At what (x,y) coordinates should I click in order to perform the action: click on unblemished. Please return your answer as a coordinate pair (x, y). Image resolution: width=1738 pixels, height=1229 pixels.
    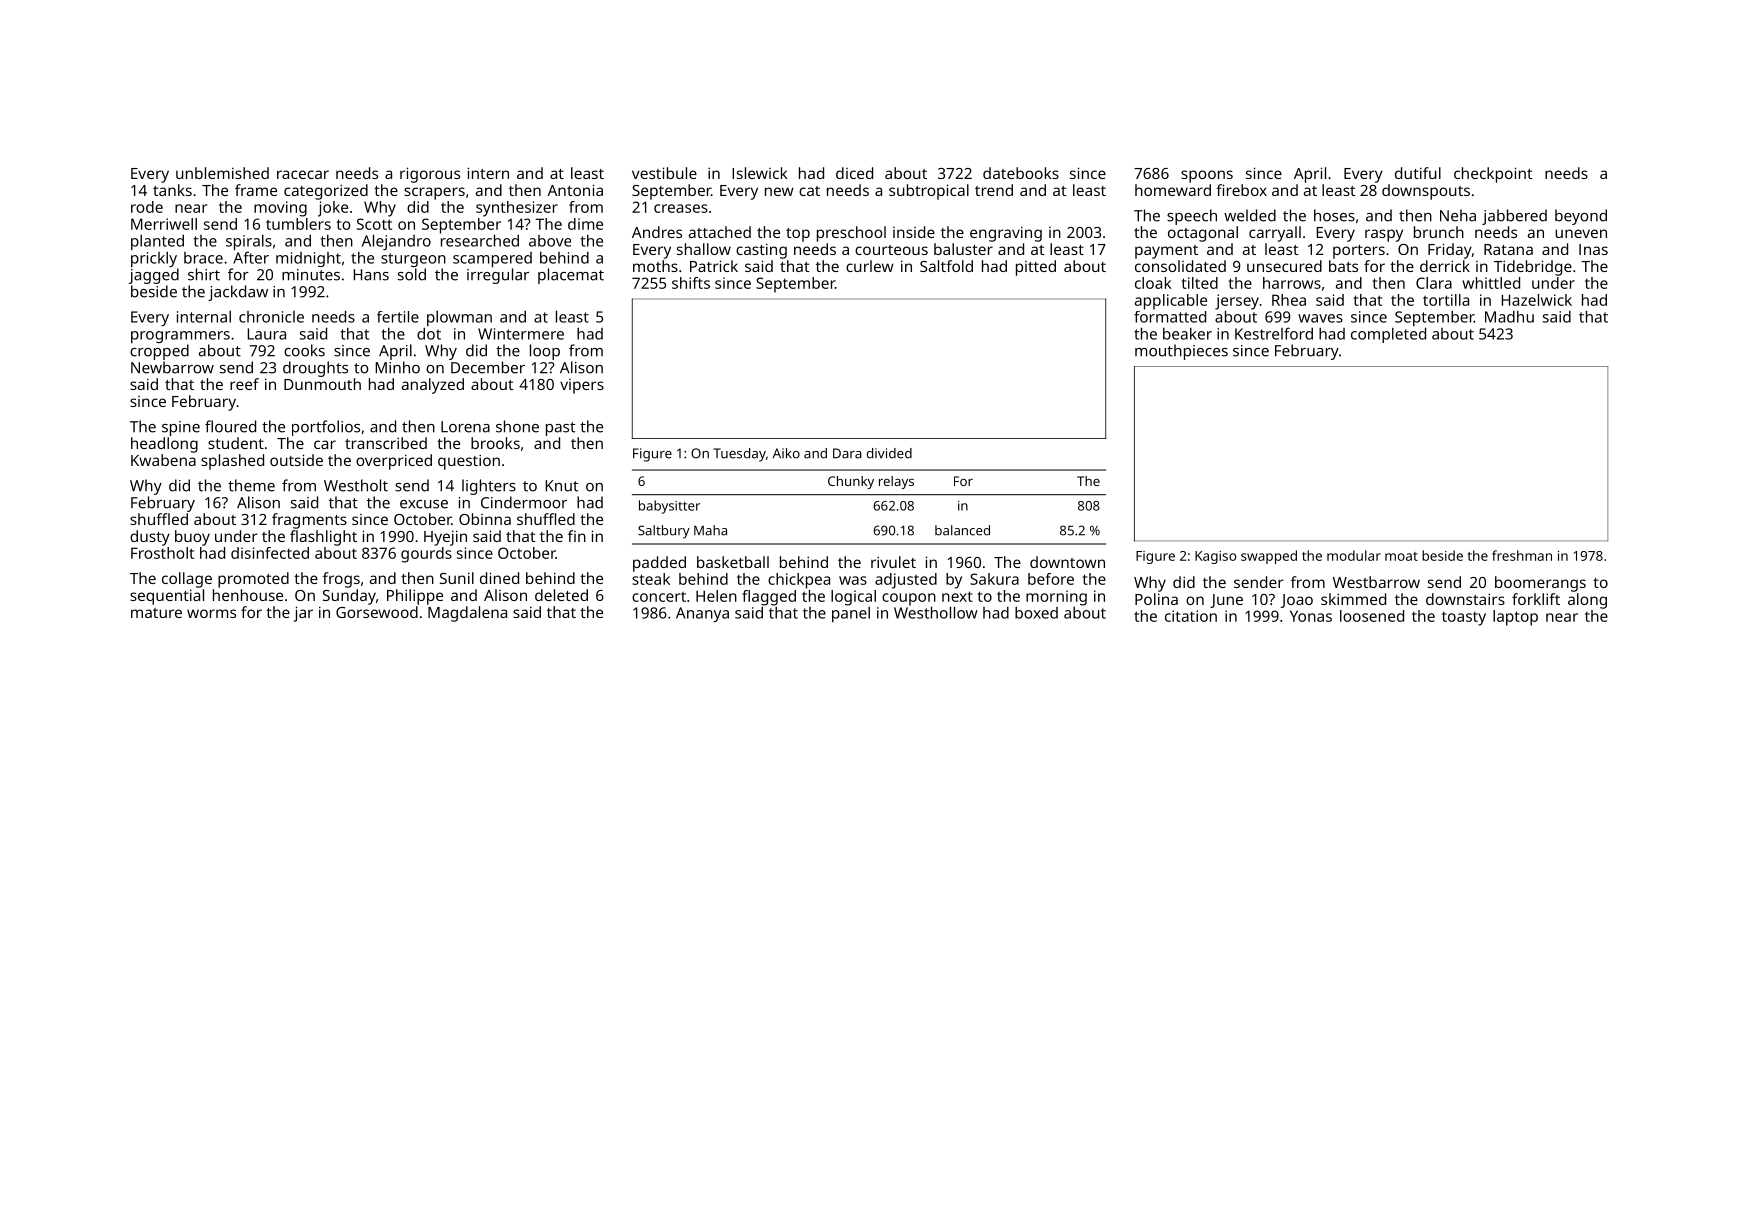
    Looking at the image, I should click on (222, 173).
